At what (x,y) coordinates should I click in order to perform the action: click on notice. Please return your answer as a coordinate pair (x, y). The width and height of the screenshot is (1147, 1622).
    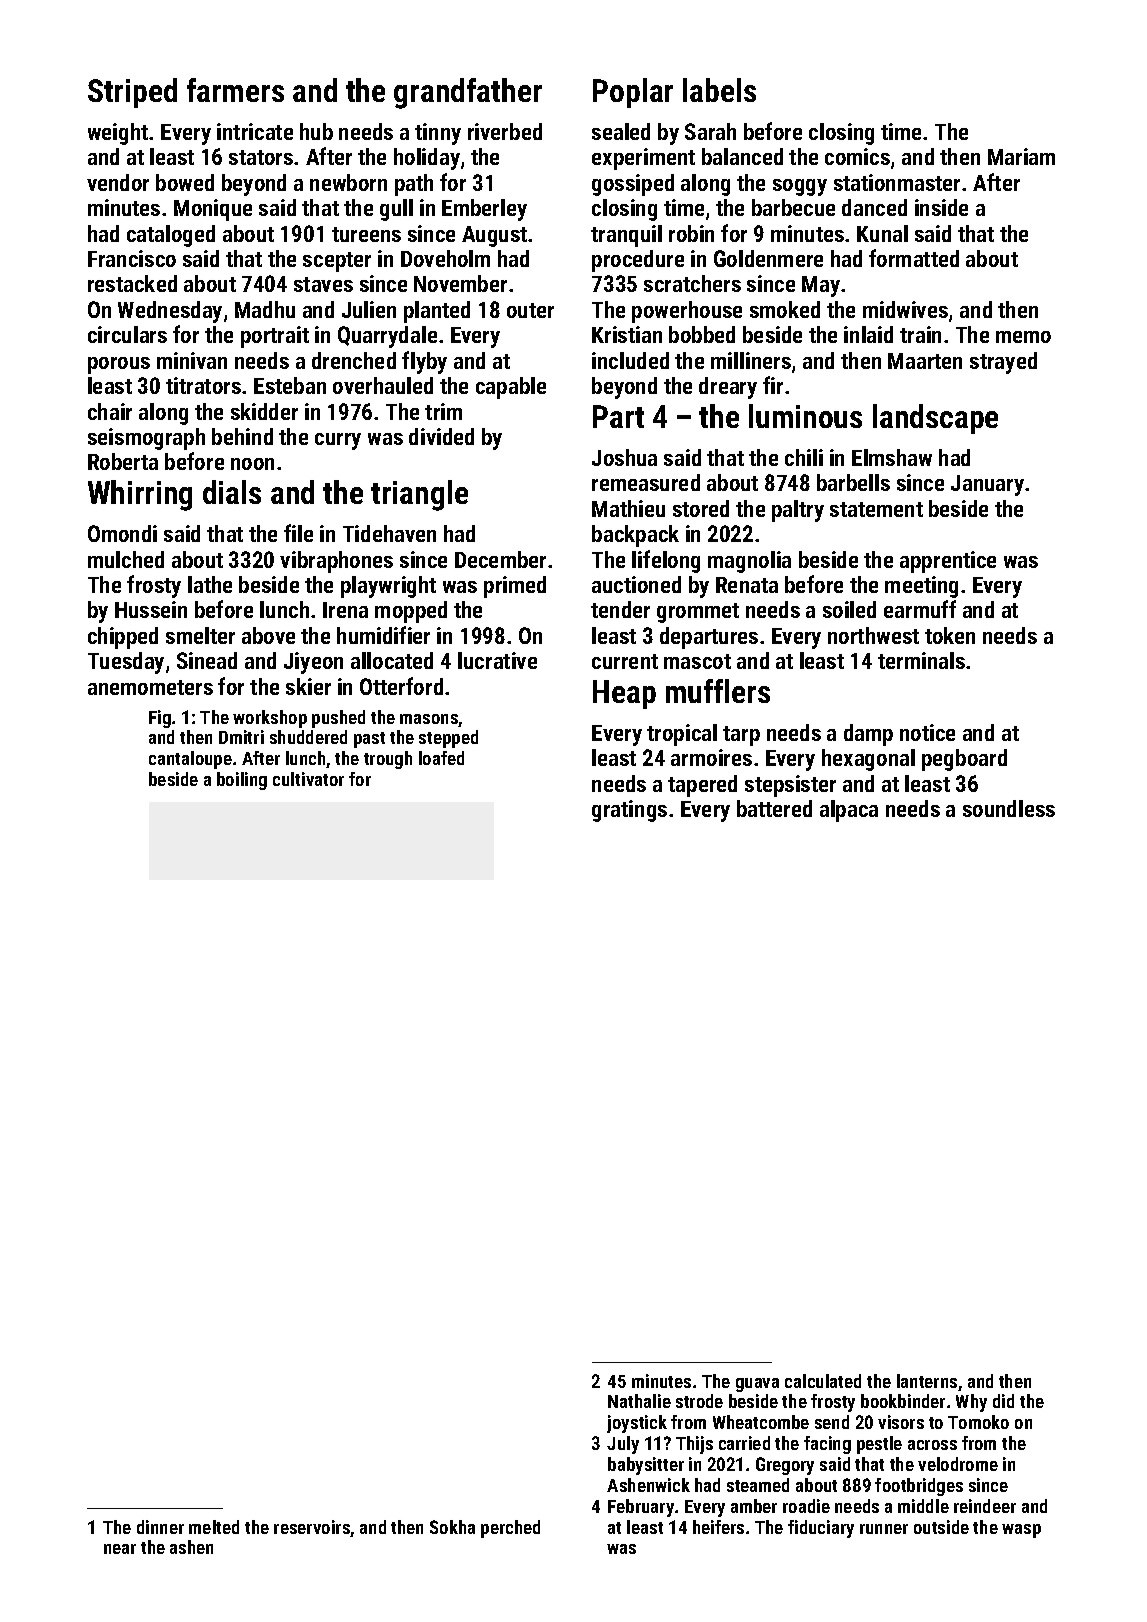
    Looking at the image, I should click on (927, 732).
